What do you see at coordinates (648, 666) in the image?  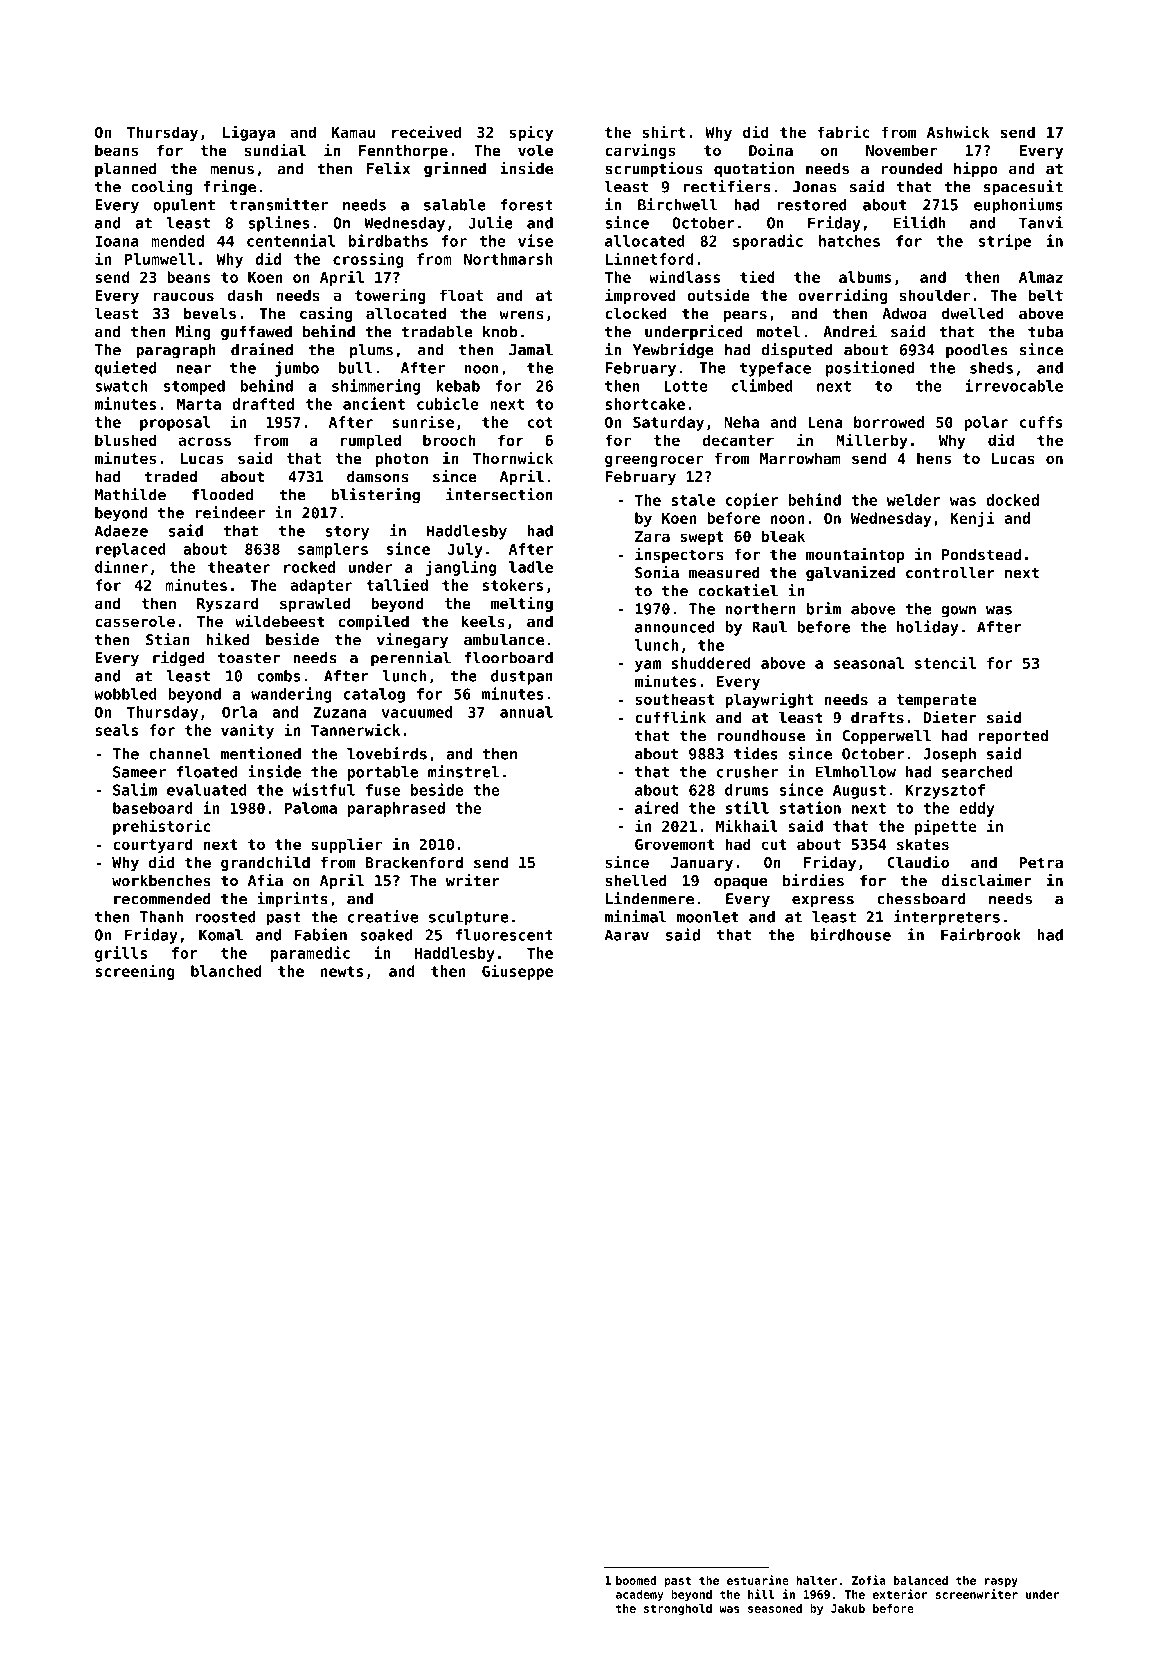 I see `yam` at bounding box center [648, 666].
